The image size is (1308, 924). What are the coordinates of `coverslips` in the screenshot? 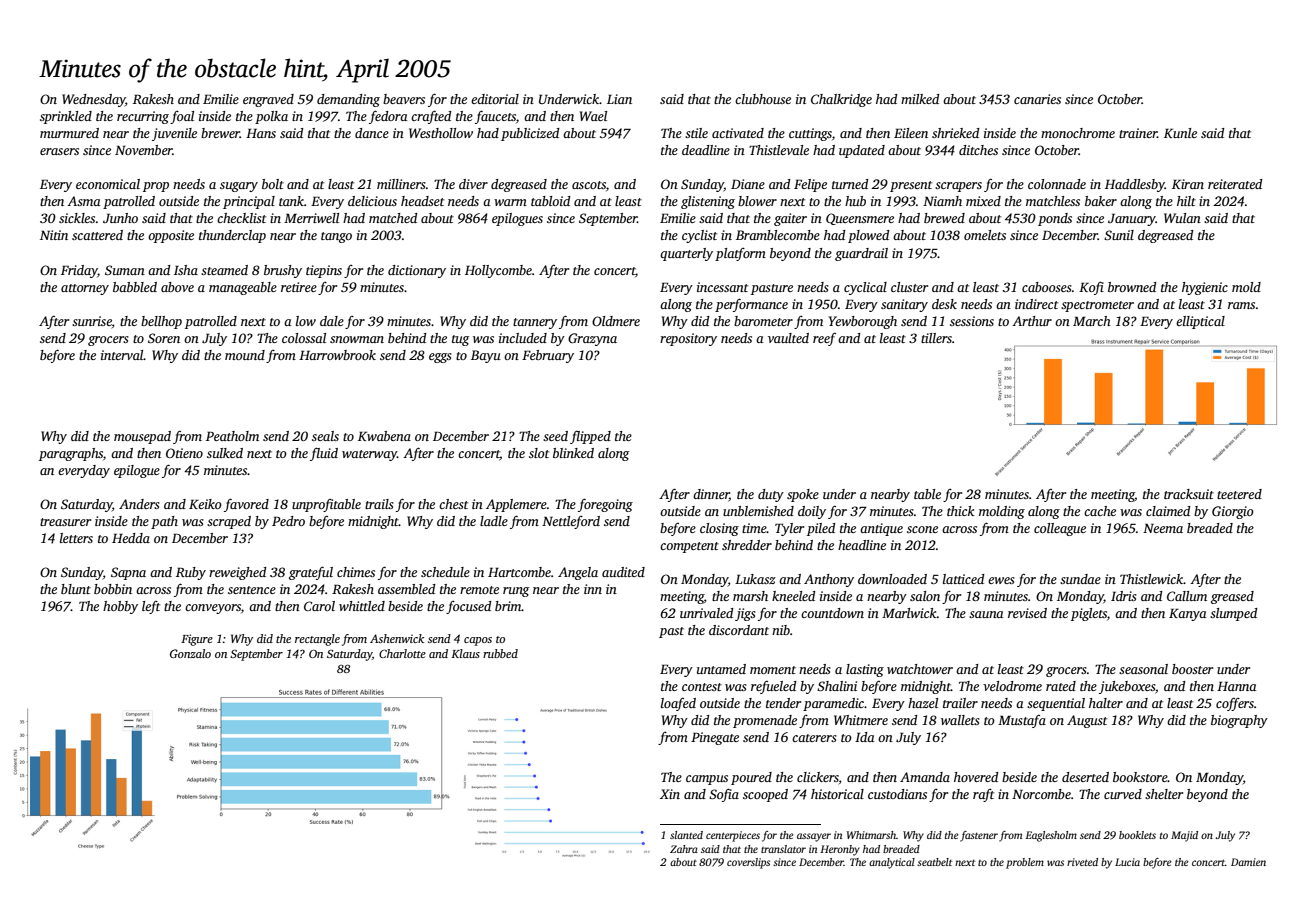 It's located at (748, 863).
